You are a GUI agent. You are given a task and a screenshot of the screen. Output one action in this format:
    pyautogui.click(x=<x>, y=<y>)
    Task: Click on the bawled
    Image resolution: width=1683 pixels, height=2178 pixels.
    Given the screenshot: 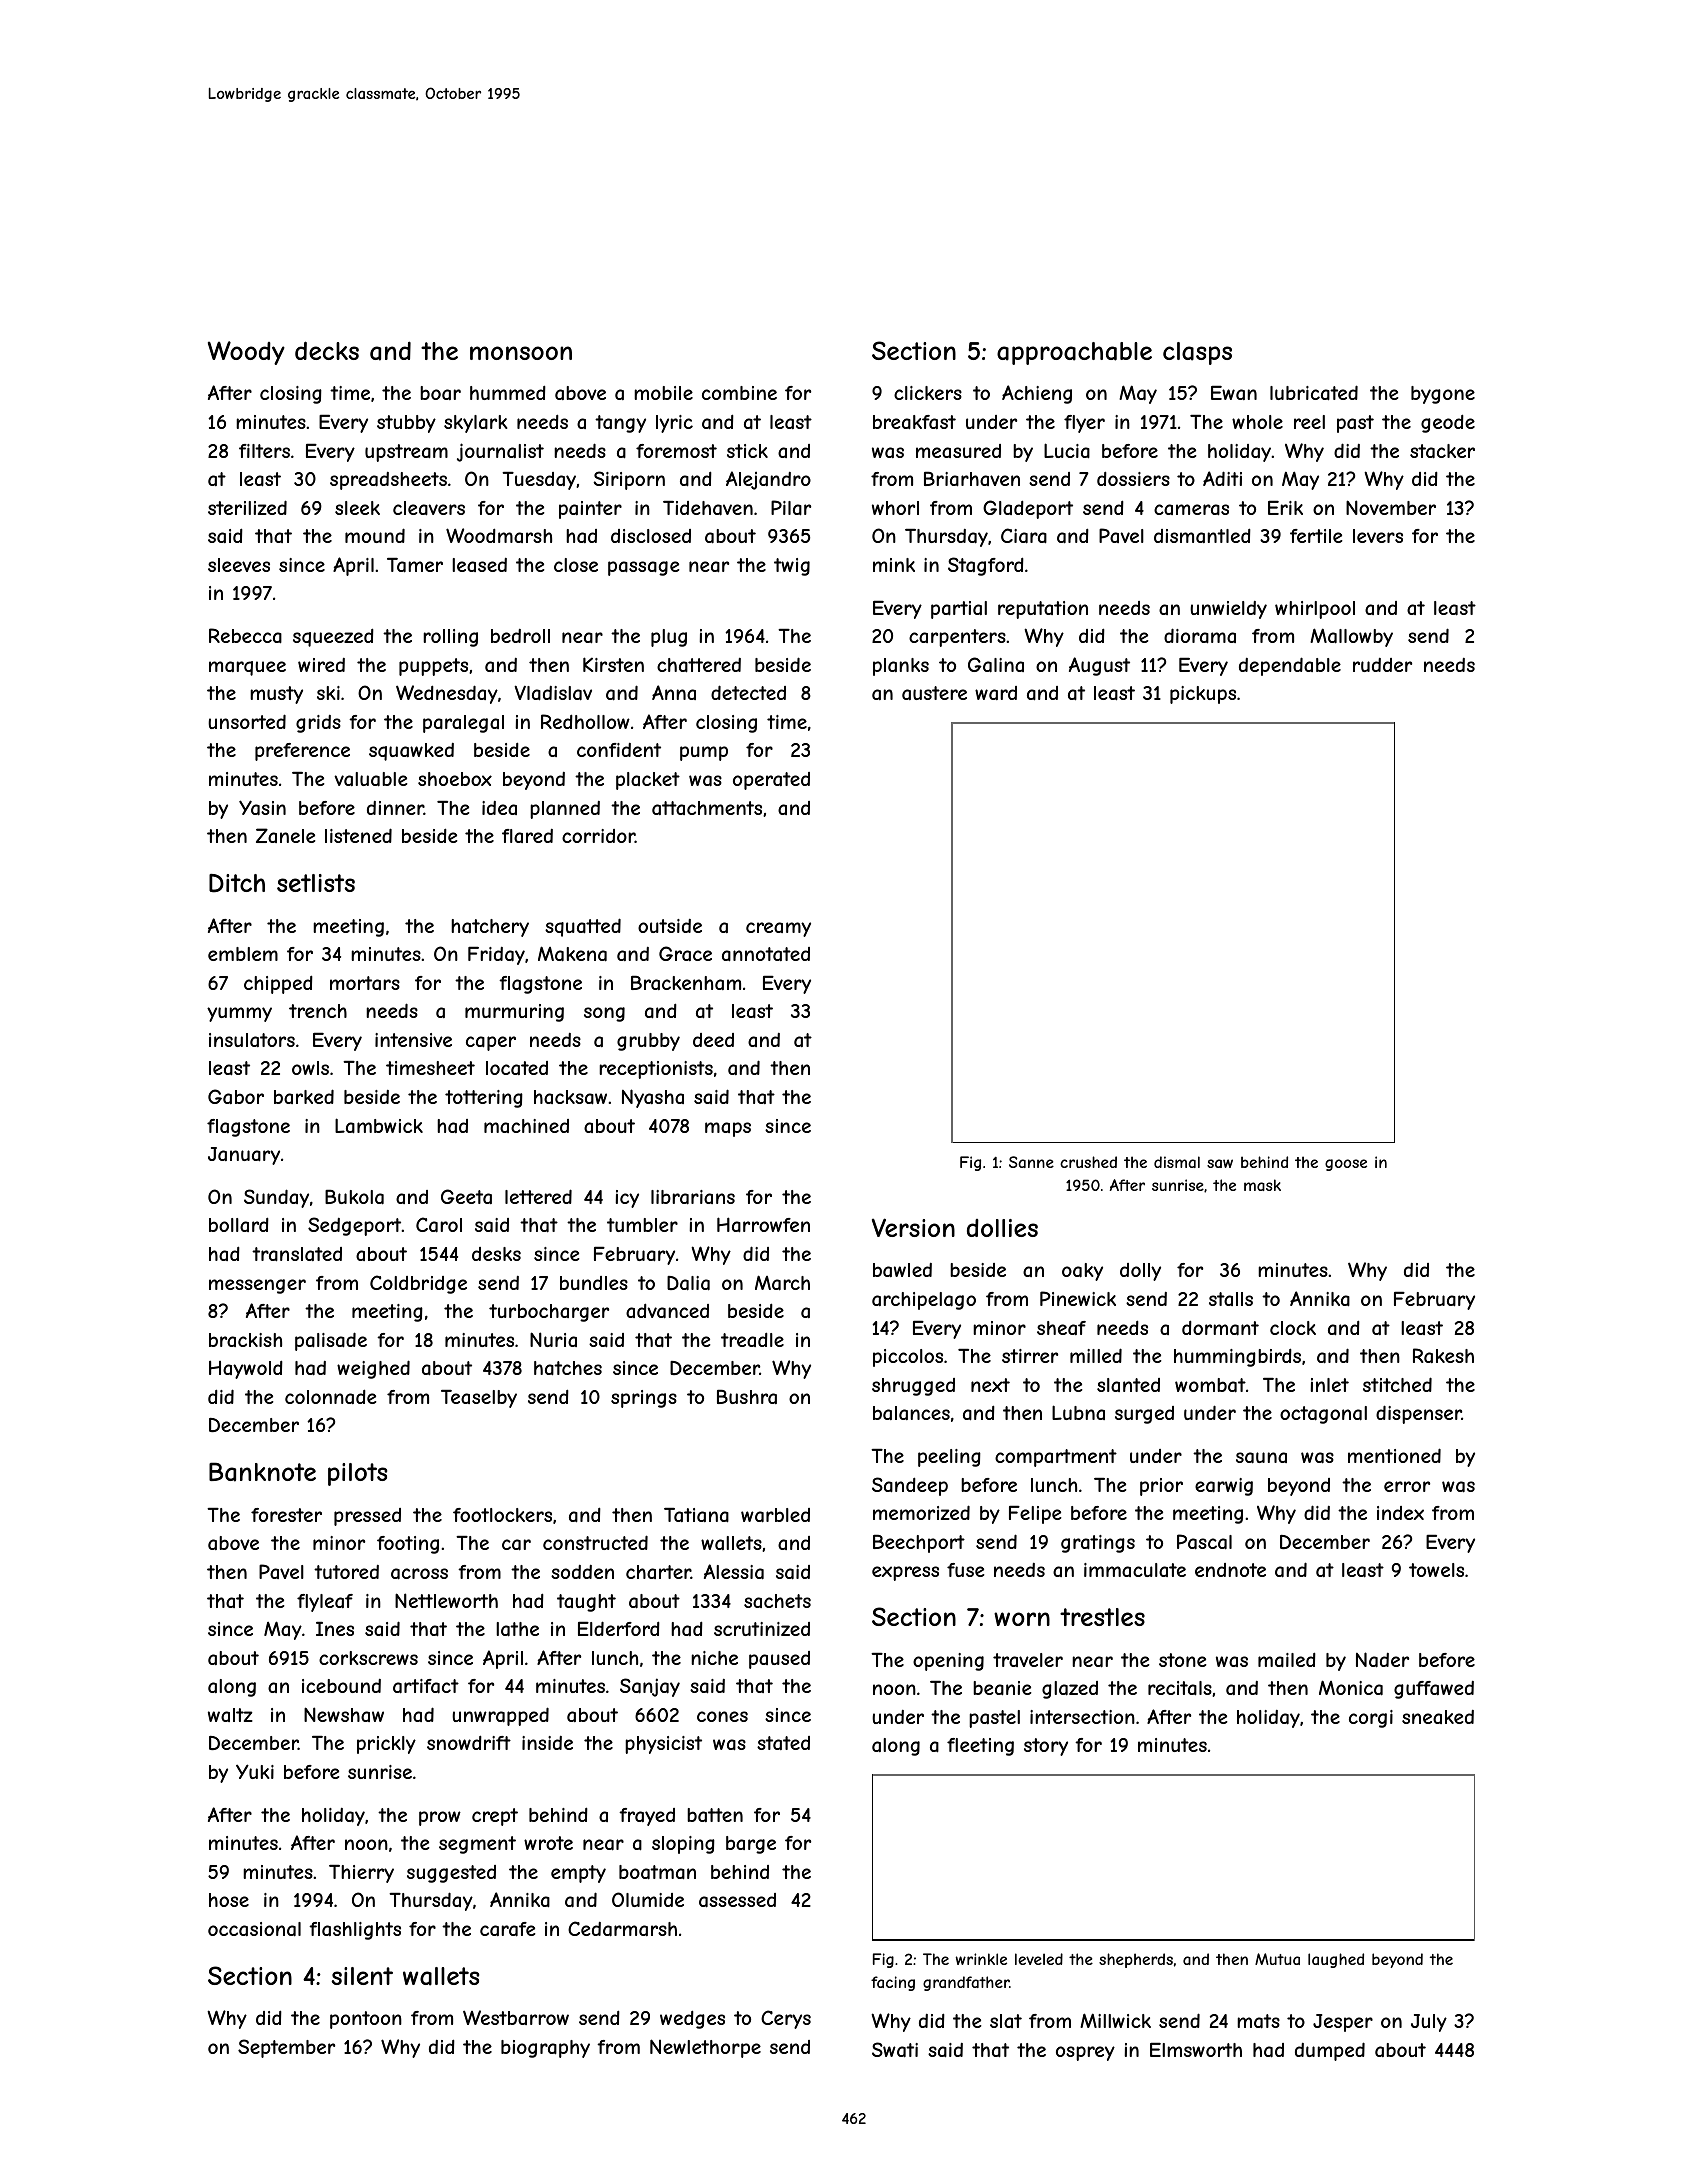 What is the action you would take?
    pyautogui.click(x=902, y=1270)
